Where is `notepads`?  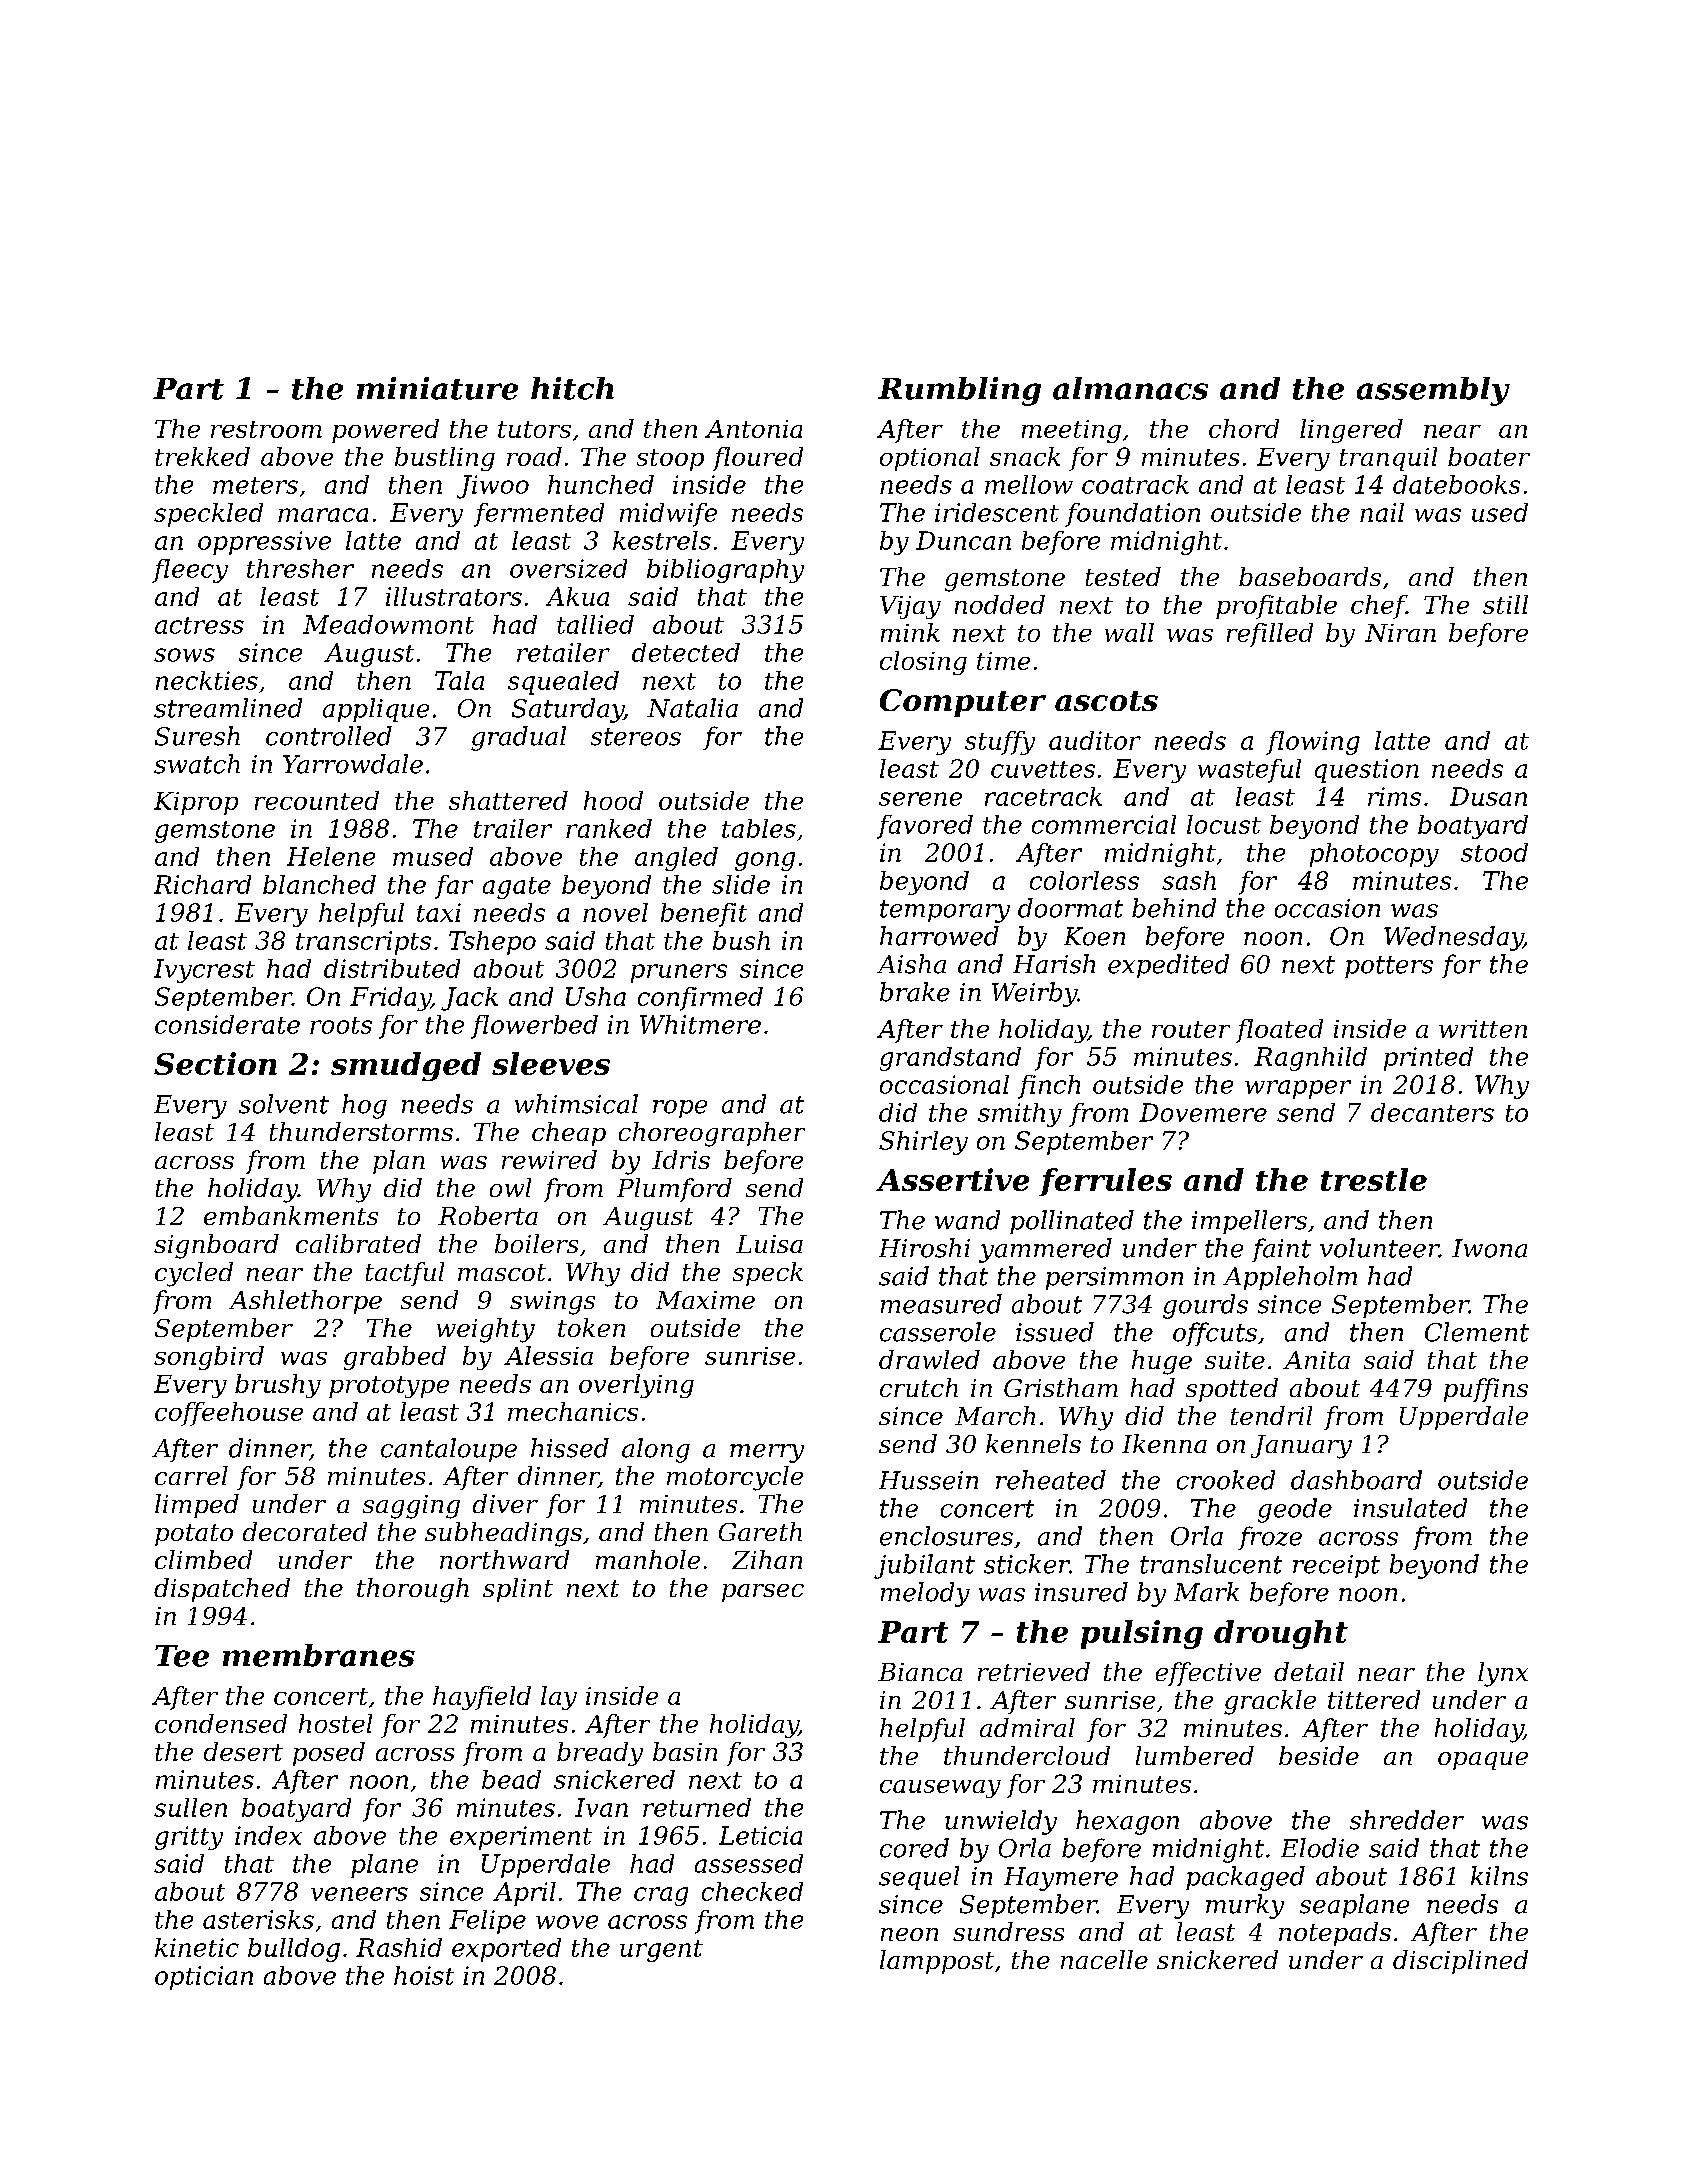 notepads is located at coordinates (1335, 1934).
